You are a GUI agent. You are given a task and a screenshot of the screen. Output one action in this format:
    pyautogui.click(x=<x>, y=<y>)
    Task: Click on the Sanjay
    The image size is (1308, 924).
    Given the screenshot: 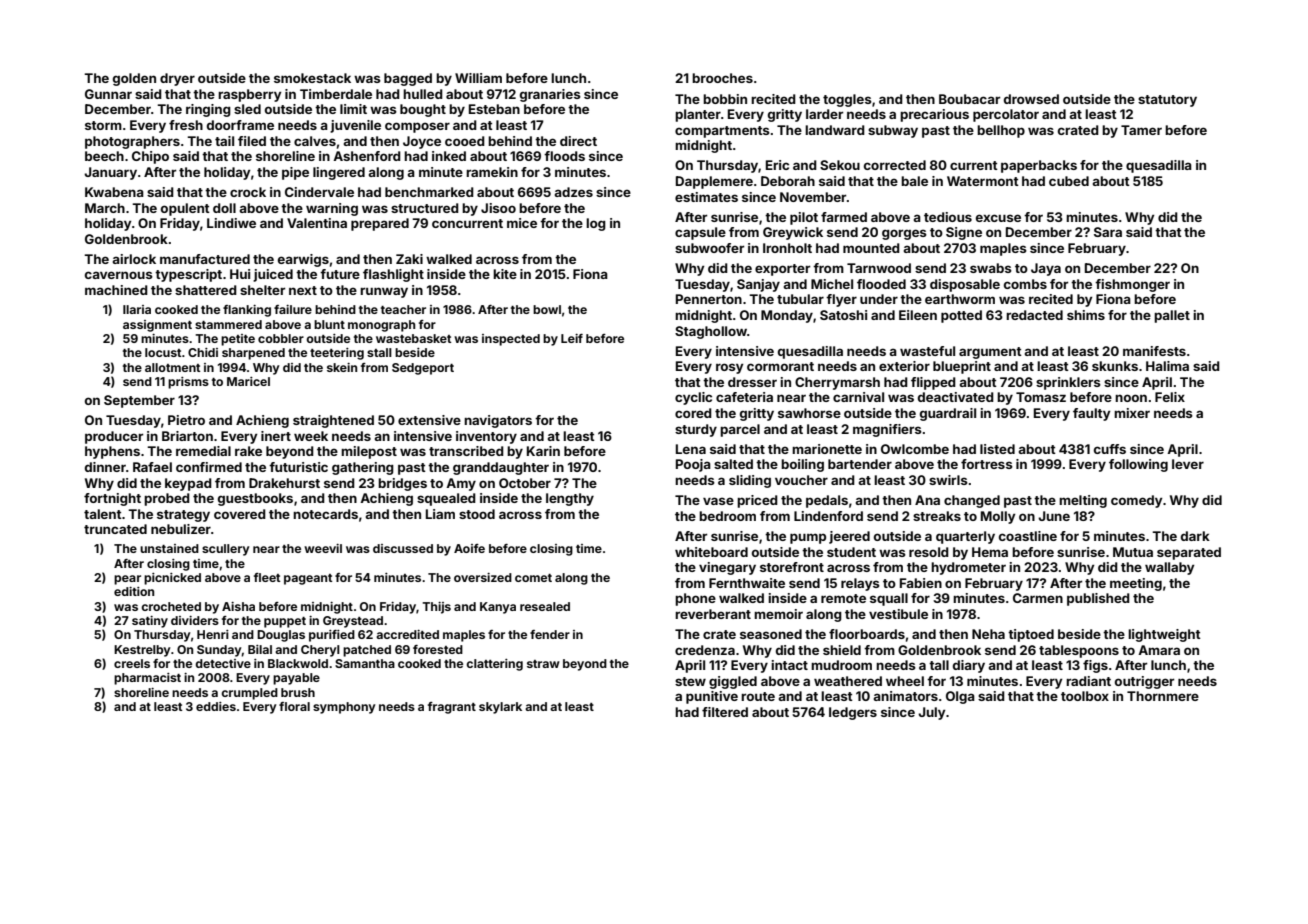 What is the action you would take?
    pyautogui.click(x=758, y=285)
